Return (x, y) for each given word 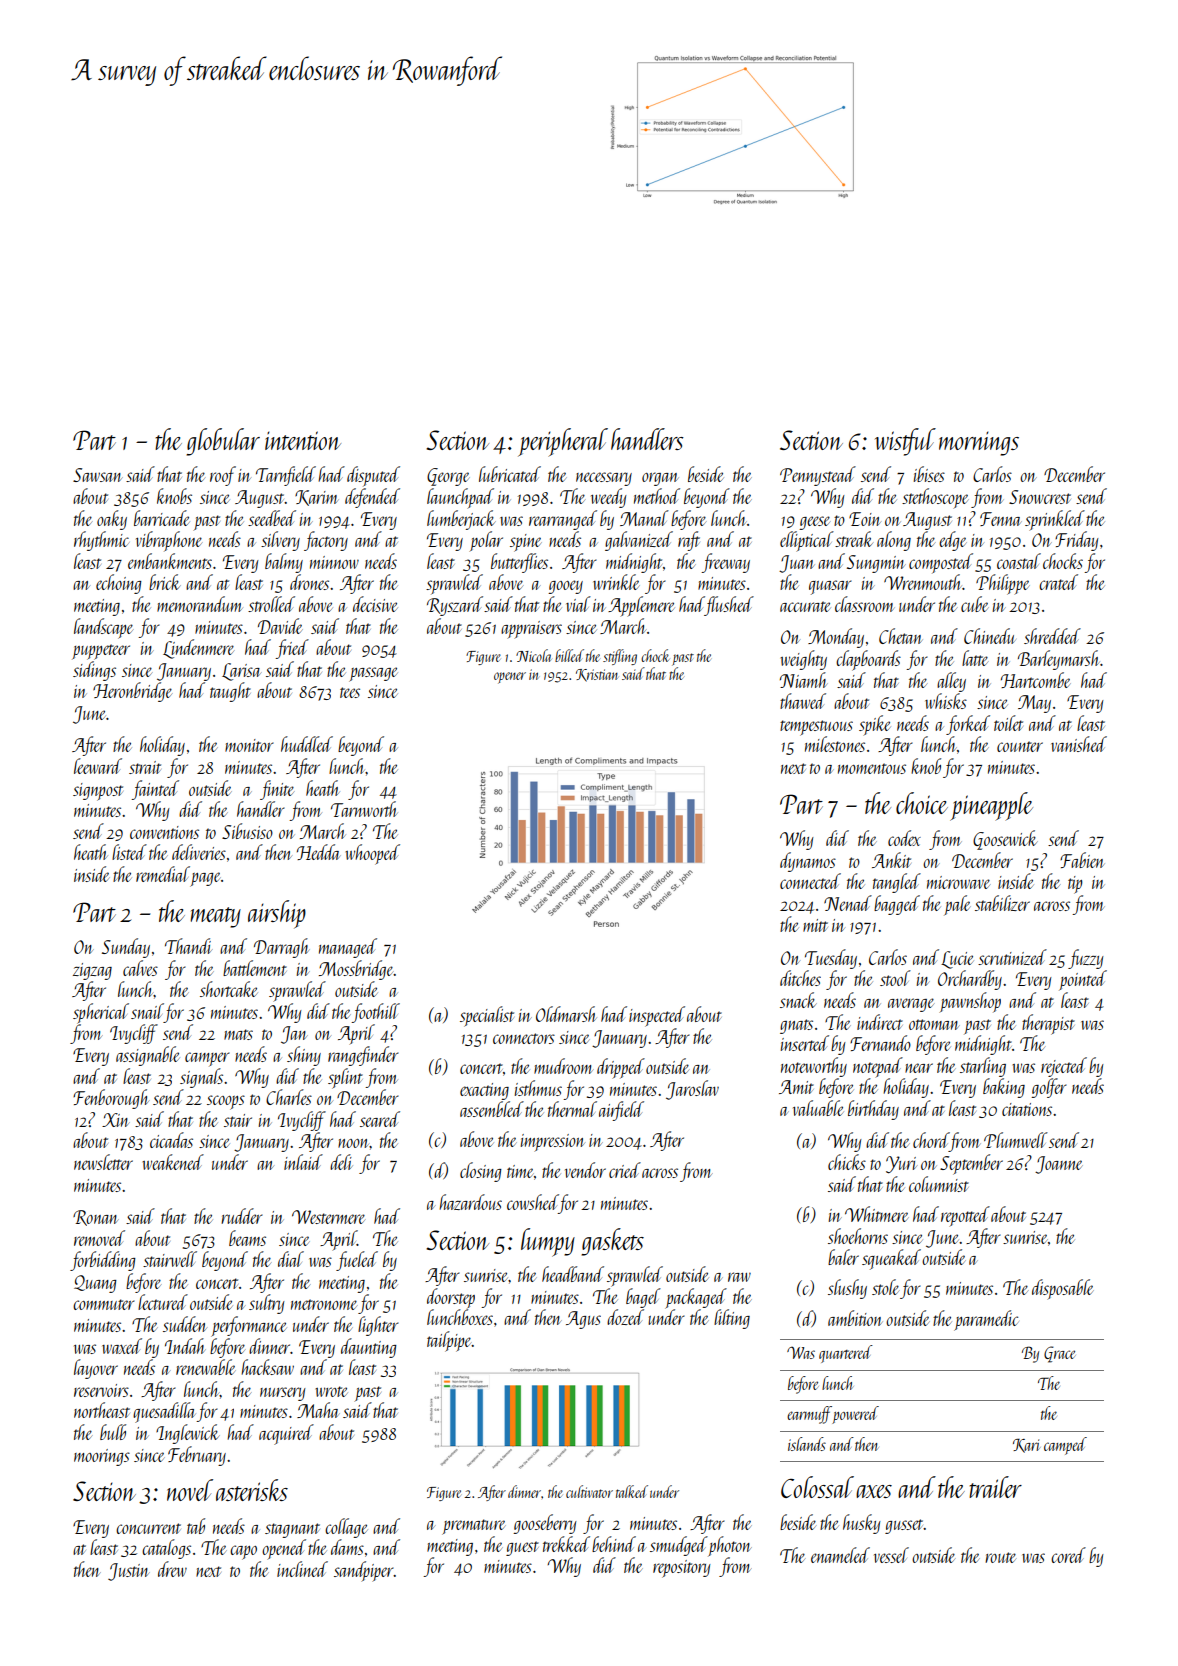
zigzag (92, 971)
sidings (94, 671)
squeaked (891, 1259)
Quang (95, 1284)
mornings (979, 443)
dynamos (808, 862)
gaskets (612, 1242)
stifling (620, 657)
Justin (129, 1572)
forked (968, 725)
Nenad (848, 903)
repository (682, 1569)
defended (372, 498)
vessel (891, 1555)
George (448, 477)
